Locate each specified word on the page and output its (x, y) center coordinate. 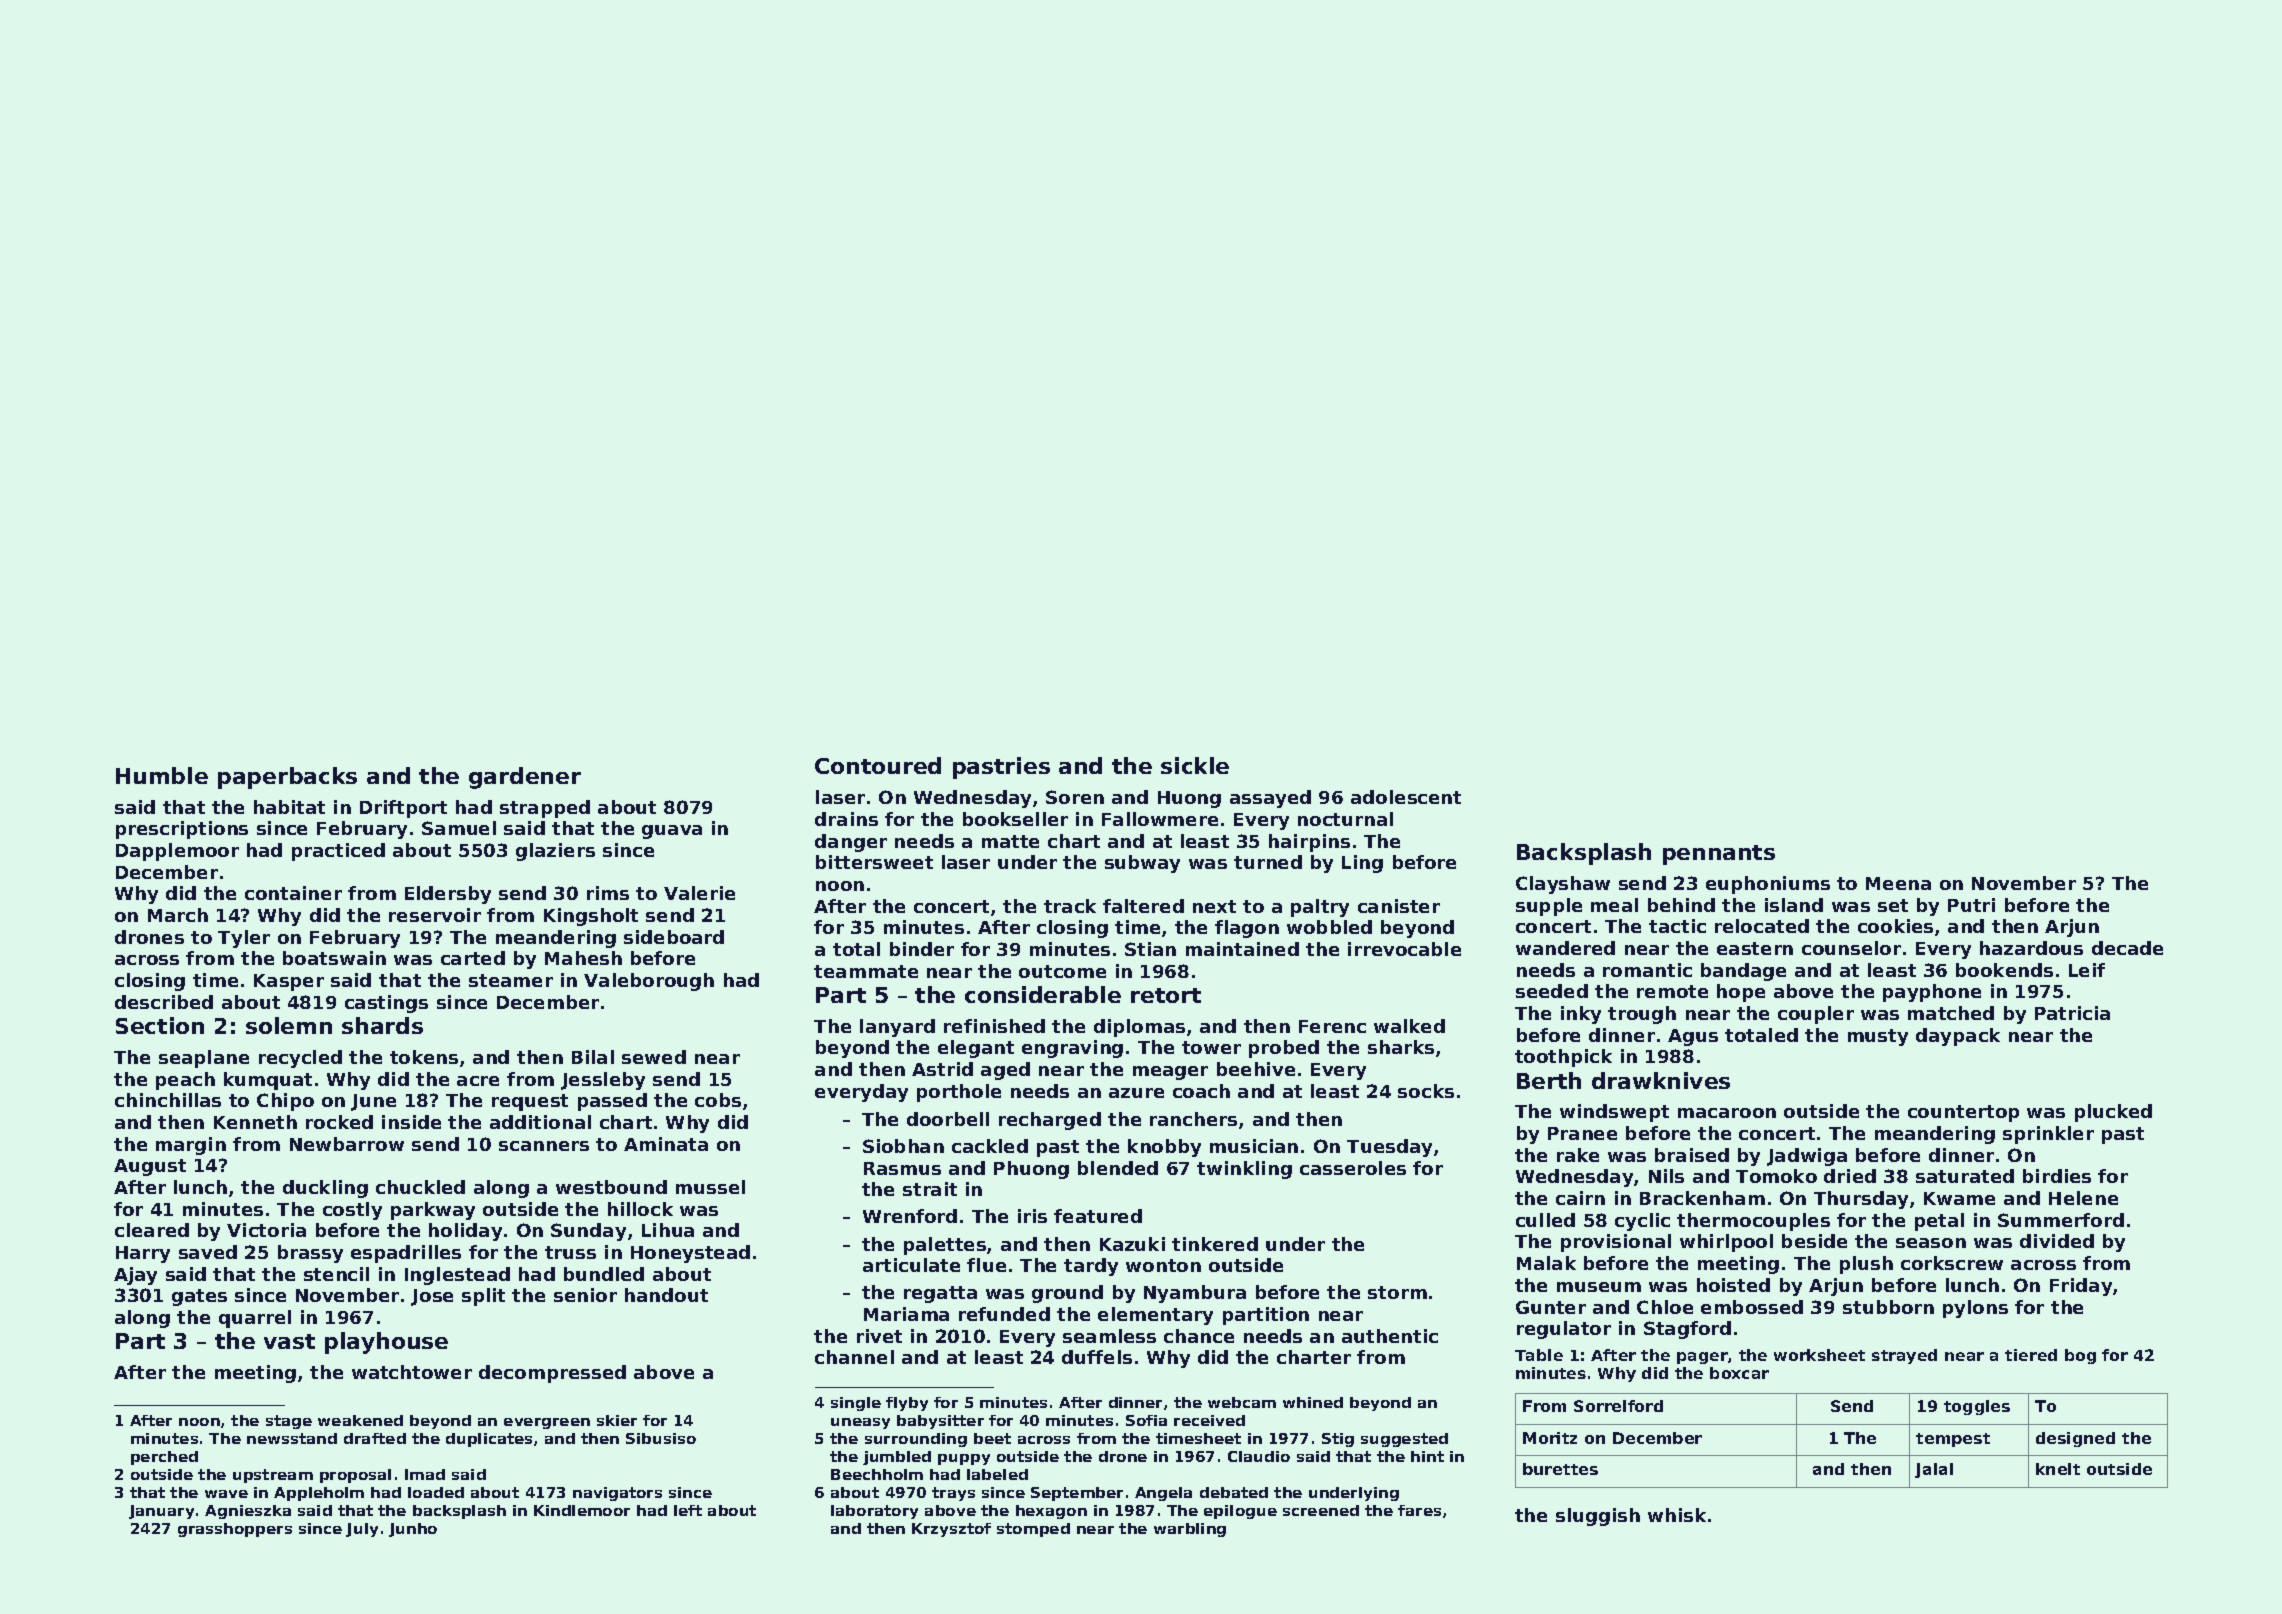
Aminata (666, 1144)
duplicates (489, 1440)
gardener (525, 778)
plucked (2113, 1113)
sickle (1195, 765)
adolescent (1406, 797)
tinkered (1215, 1244)
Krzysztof (951, 1530)
